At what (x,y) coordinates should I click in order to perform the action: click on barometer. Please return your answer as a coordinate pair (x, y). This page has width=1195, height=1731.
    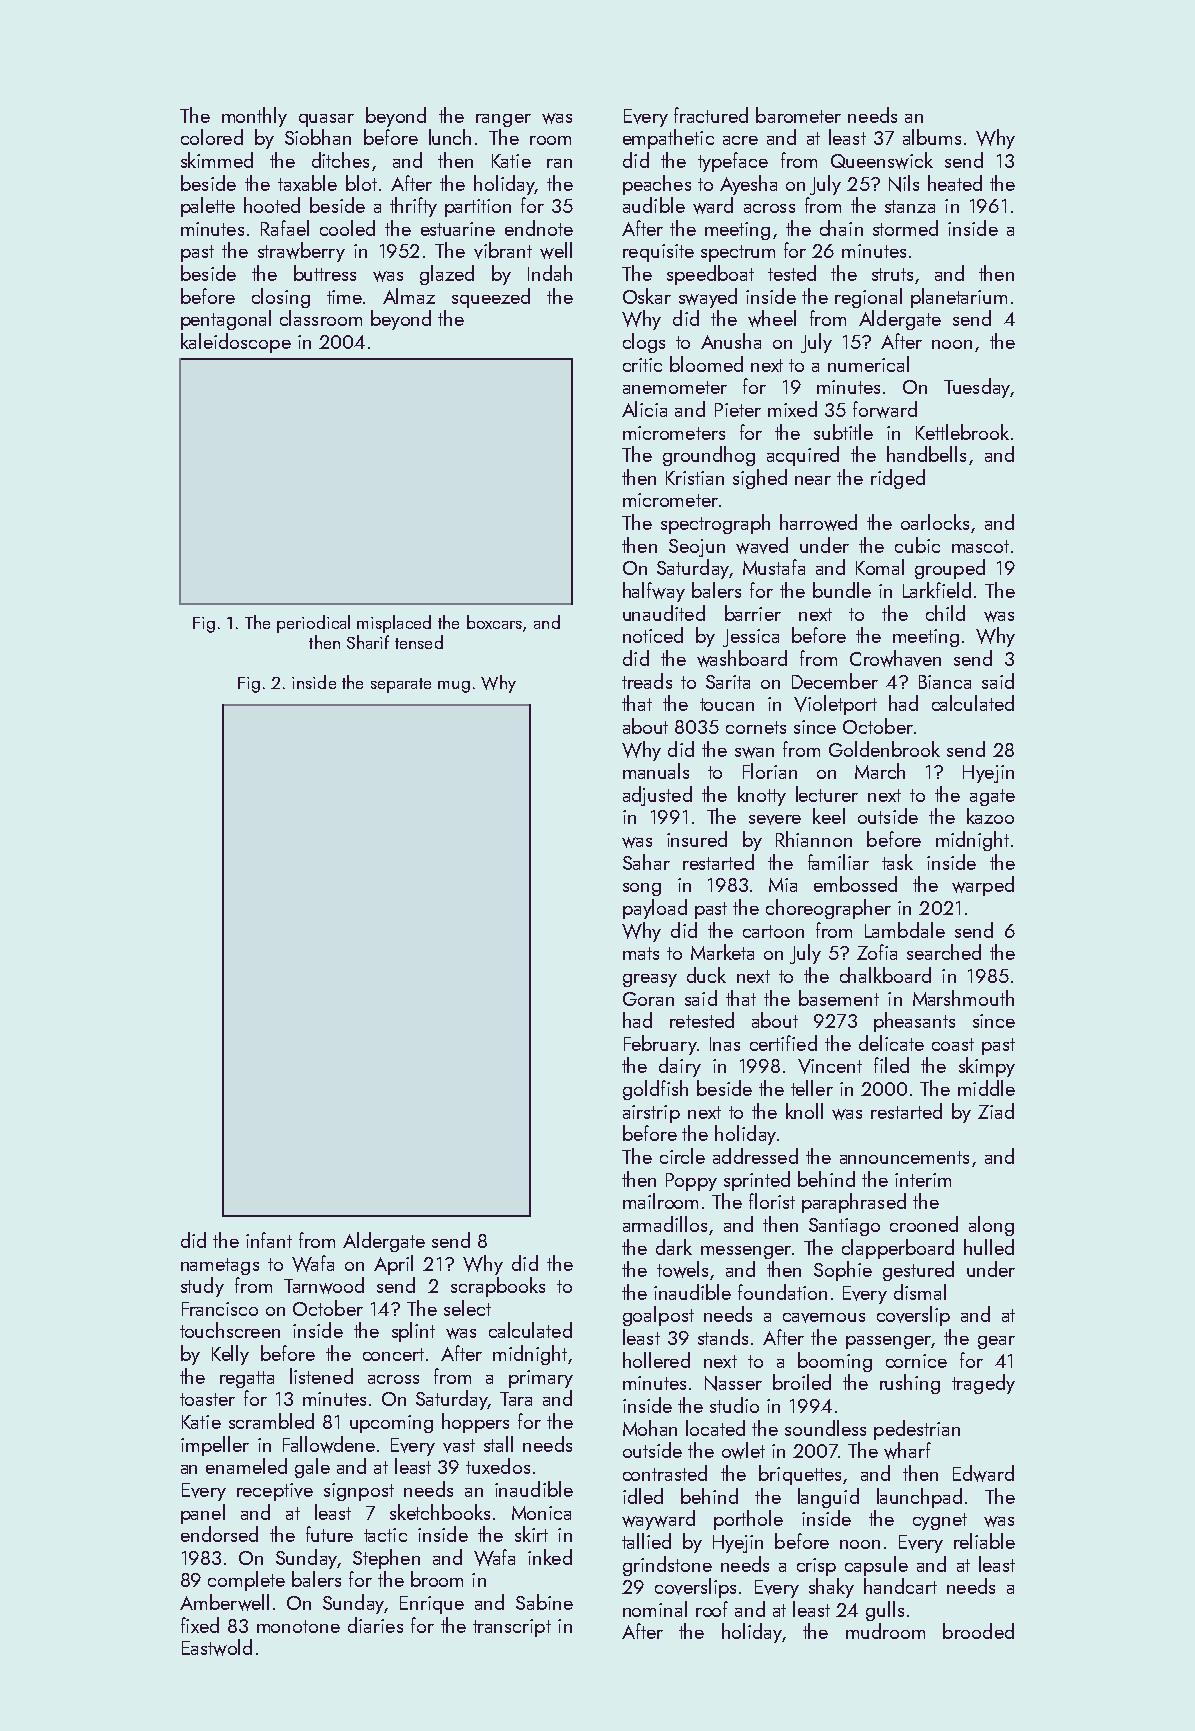
    Looking at the image, I should click on (798, 115).
